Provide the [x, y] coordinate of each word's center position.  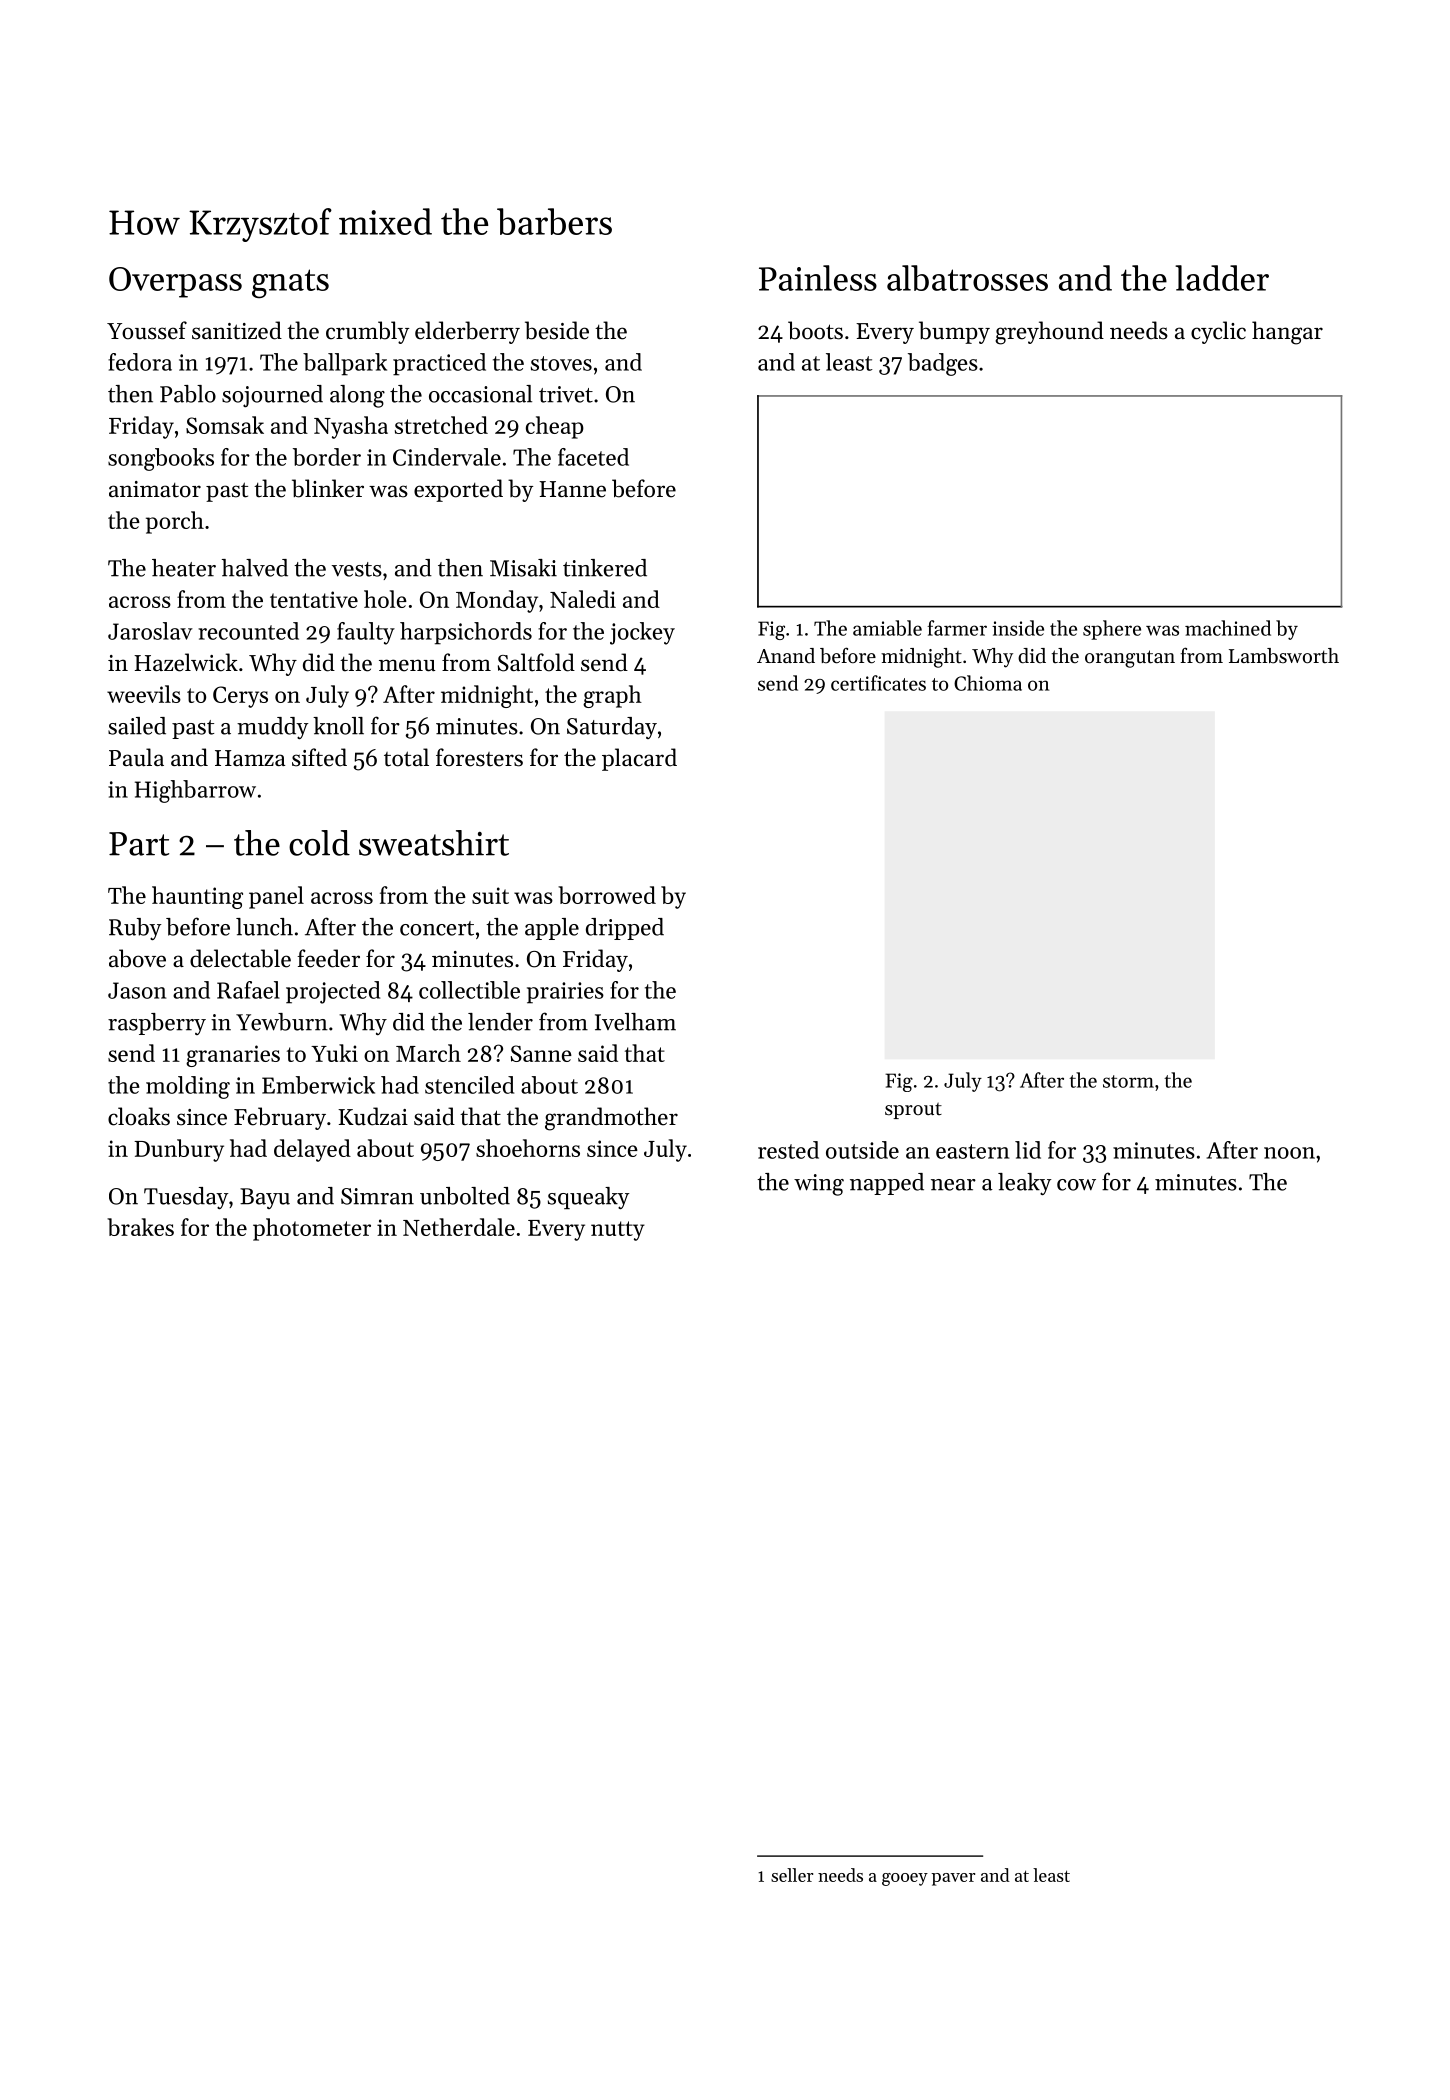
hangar [1287, 333]
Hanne [572, 489]
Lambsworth [1284, 656]
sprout [913, 1111]
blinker [328, 488]
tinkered [605, 568]
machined [1228, 628]
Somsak [225, 425]
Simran [377, 1196]
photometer [312, 1229]
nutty [618, 1231]
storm [1128, 1081]
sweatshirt [434, 843]
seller [792, 1875]
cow [1076, 1185]
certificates [878, 683]
